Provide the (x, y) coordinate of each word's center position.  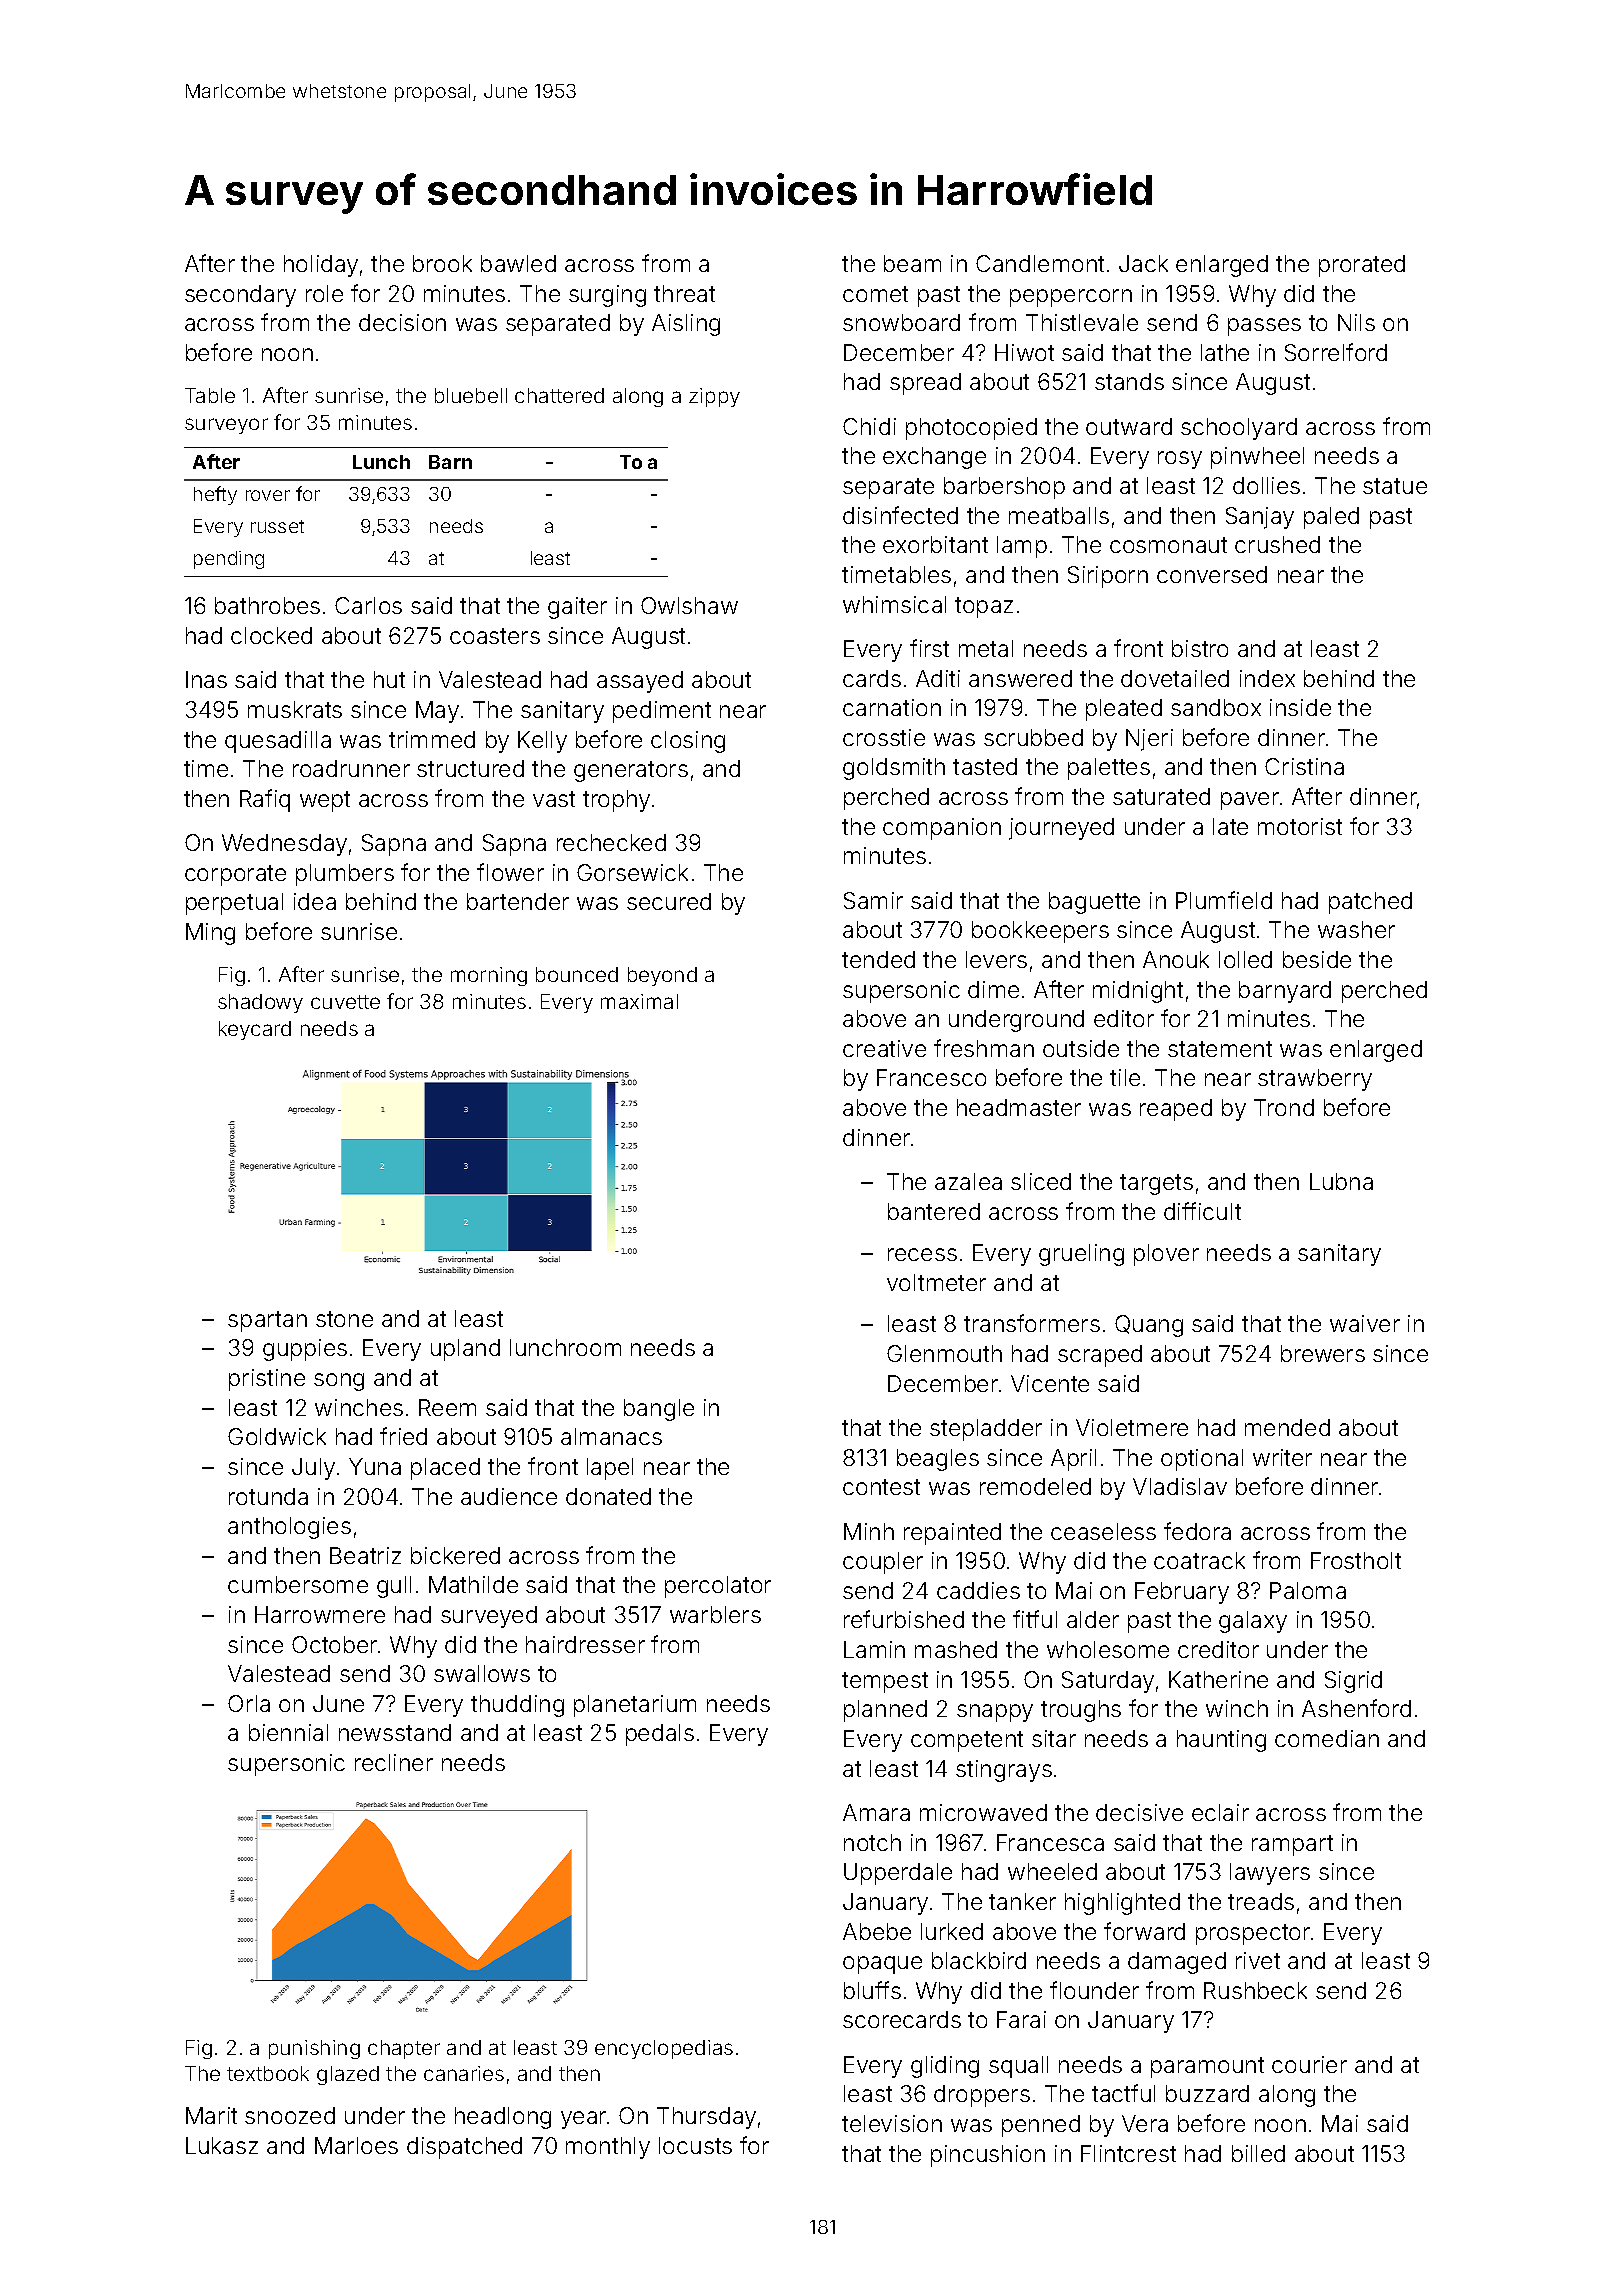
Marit (211, 2115)
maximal (639, 1001)
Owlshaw (689, 605)
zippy (714, 397)
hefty (215, 495)
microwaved (983, 1812)
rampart (1292, 1845)
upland (465, 1350)
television (892, 2123)
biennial (288, 1732)
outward (1129, 426)
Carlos (368, 605)
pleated (1124, 710)
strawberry (1315, 1080)
